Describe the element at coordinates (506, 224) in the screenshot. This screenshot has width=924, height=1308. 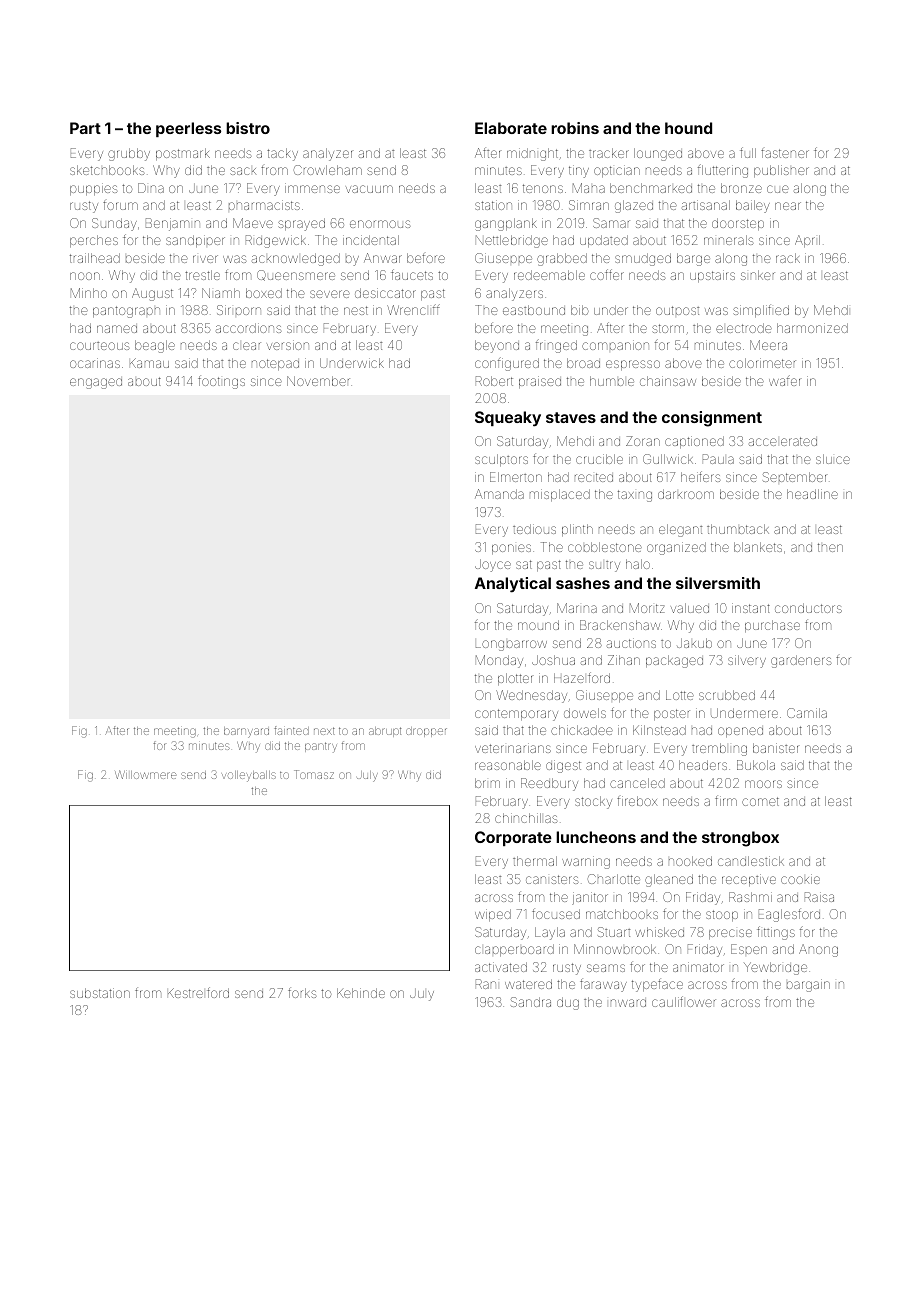
I see `gangplank` at that location.
